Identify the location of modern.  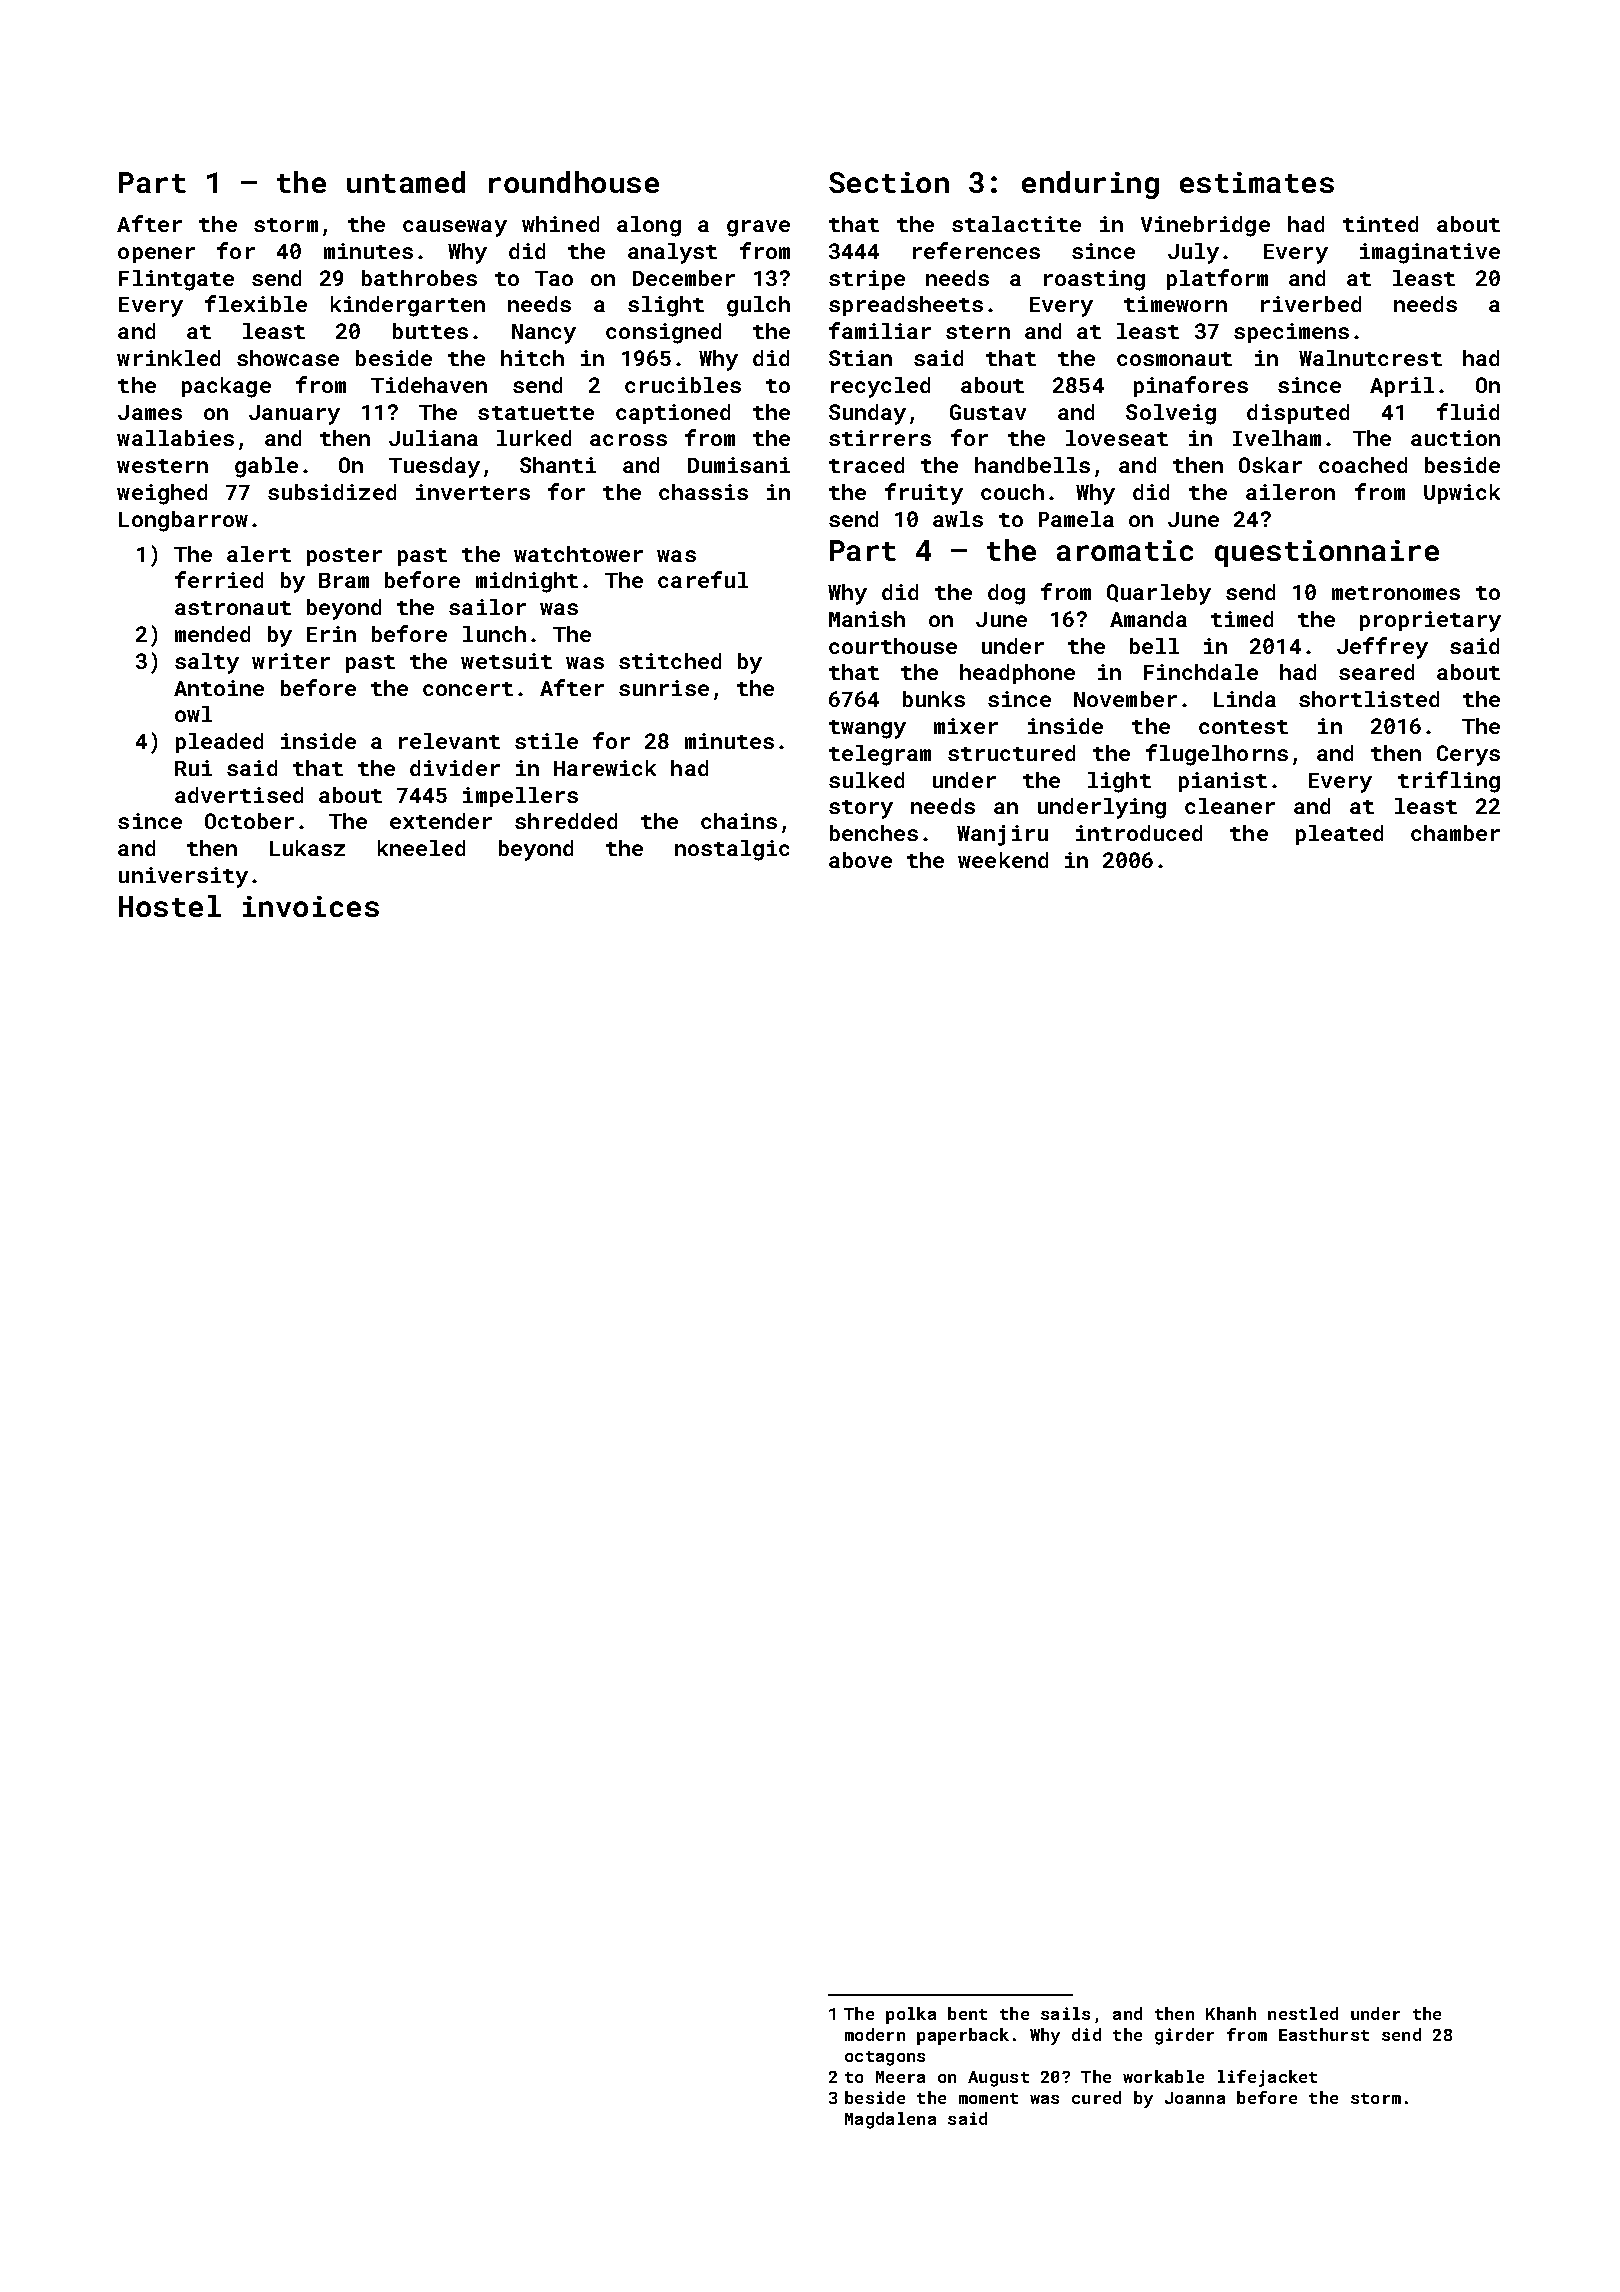
(875, 2034).
